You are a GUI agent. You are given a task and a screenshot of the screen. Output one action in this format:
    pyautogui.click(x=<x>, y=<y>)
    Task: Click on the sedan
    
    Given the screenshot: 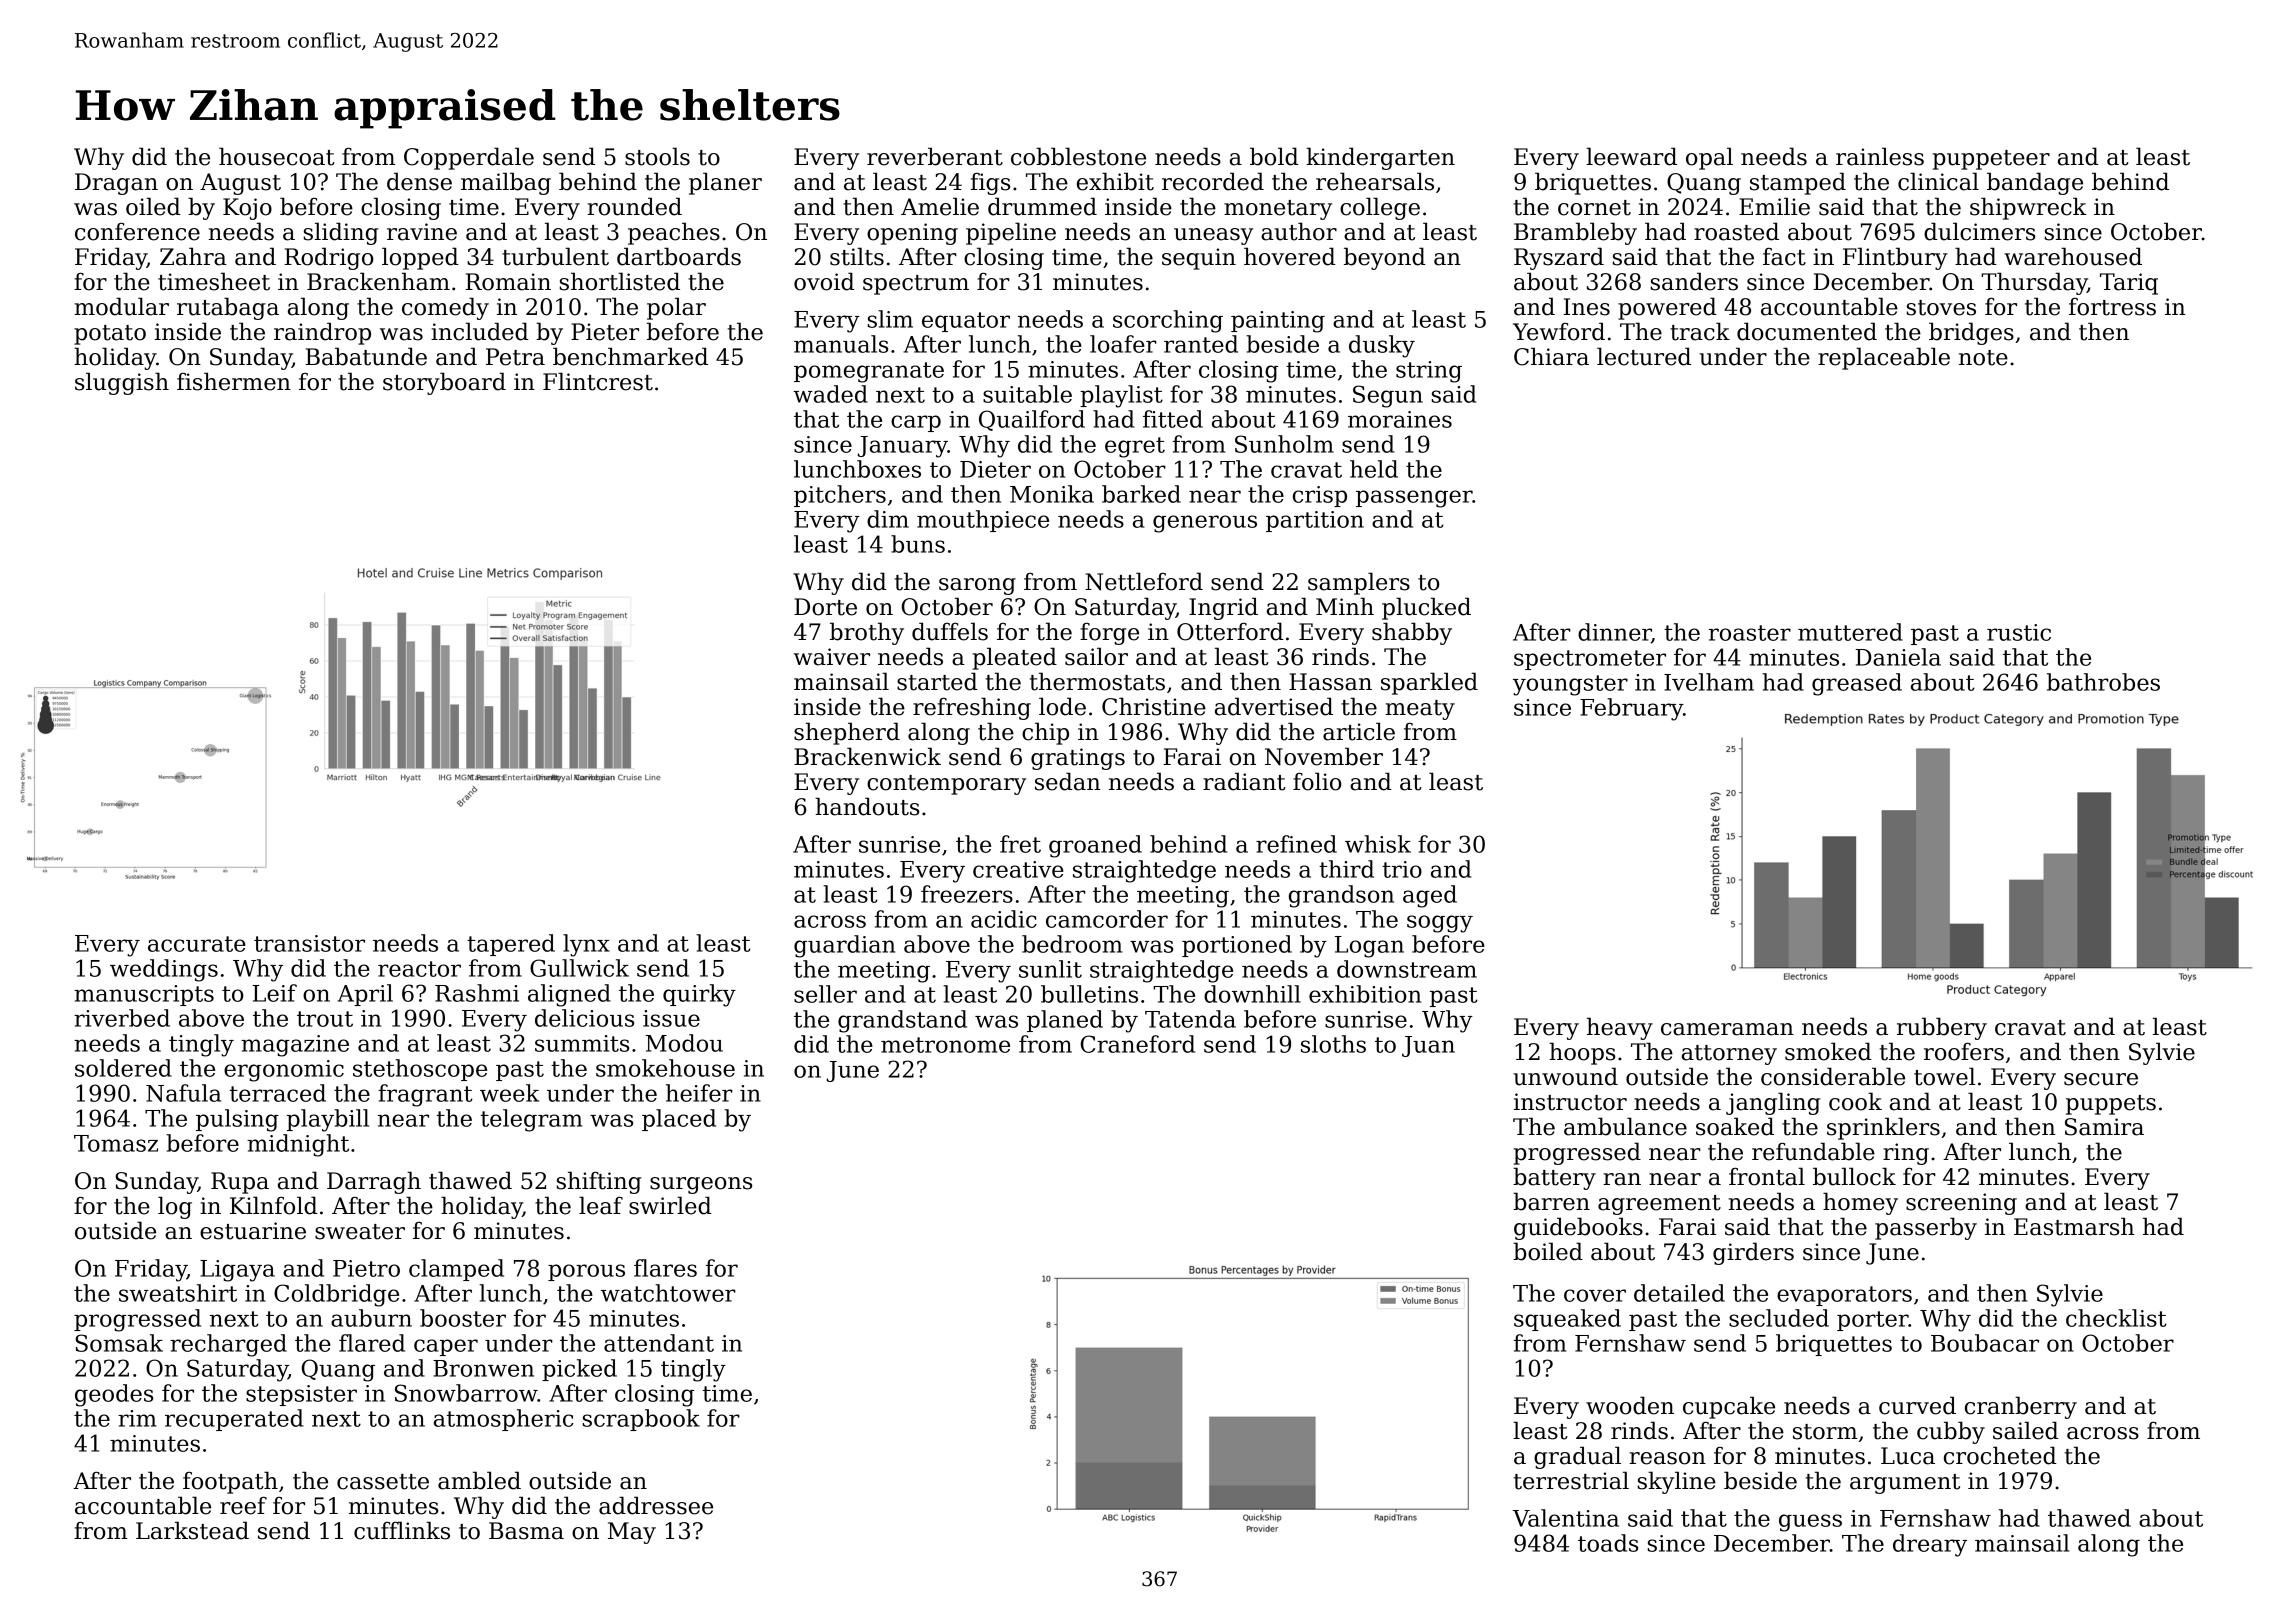 What is the action you would take?
    pyautogui.click(x=1067, y=781)
